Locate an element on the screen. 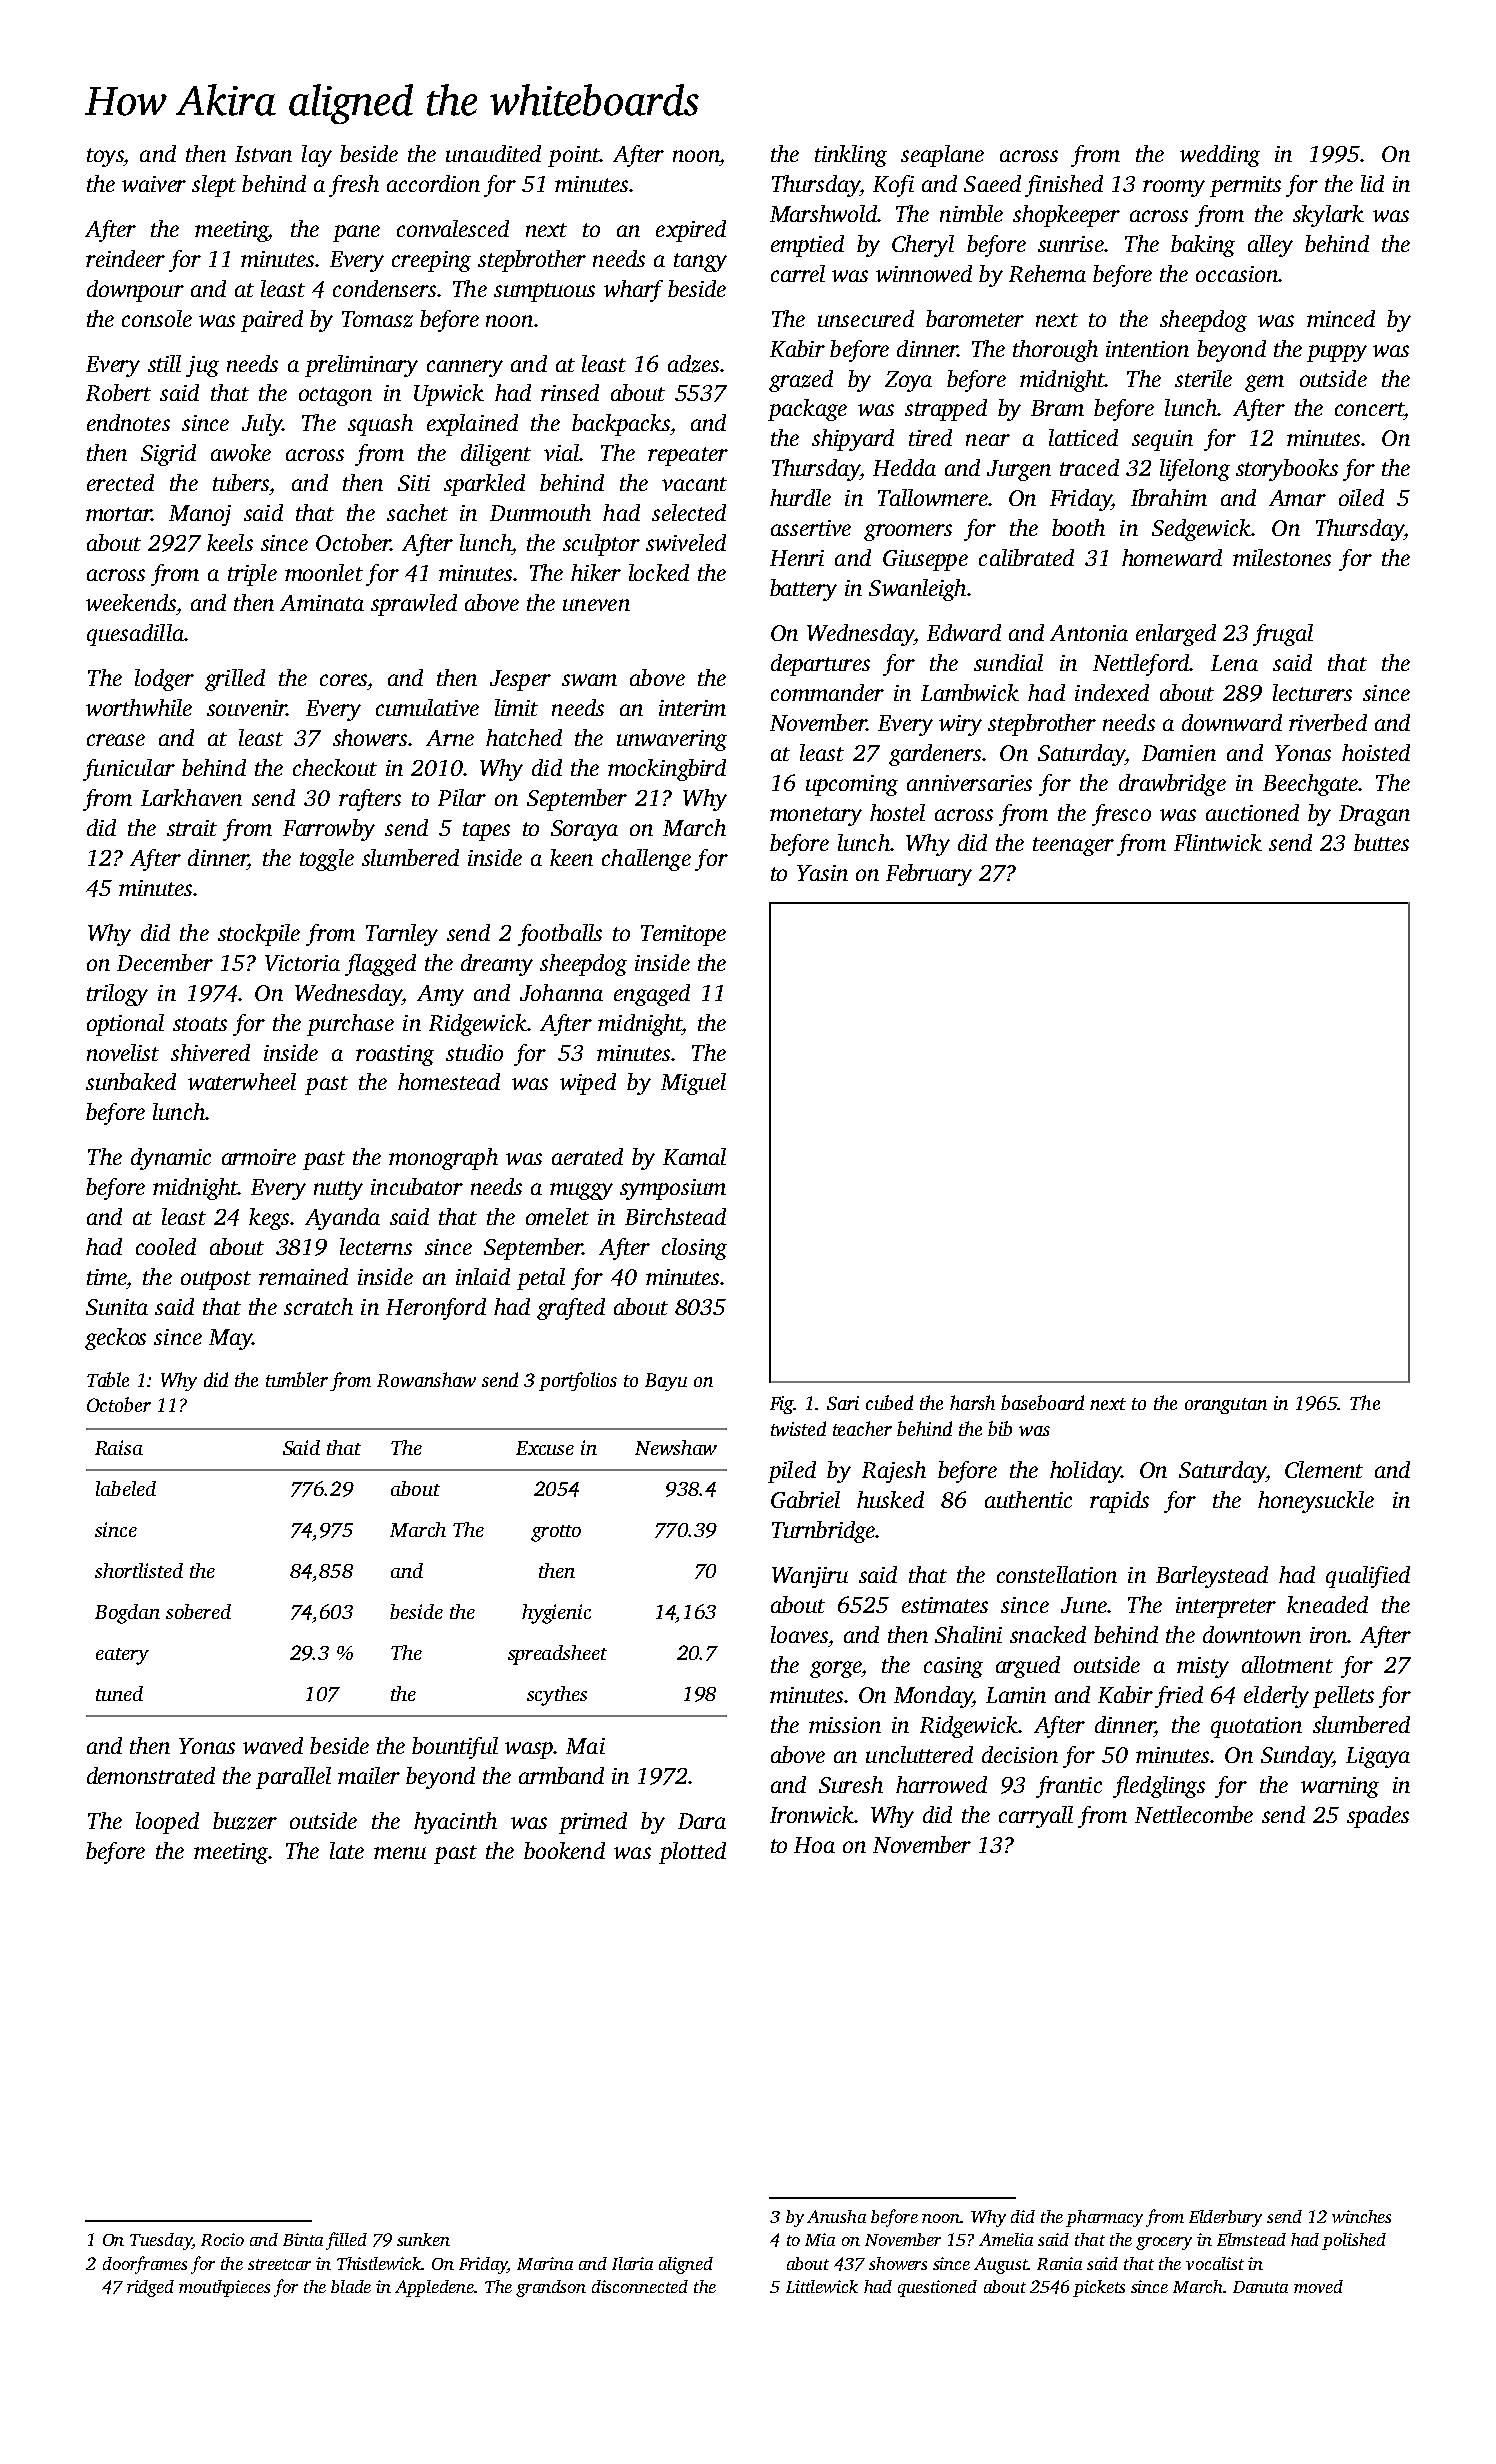  grilled is located at coordinates (235, 680).
